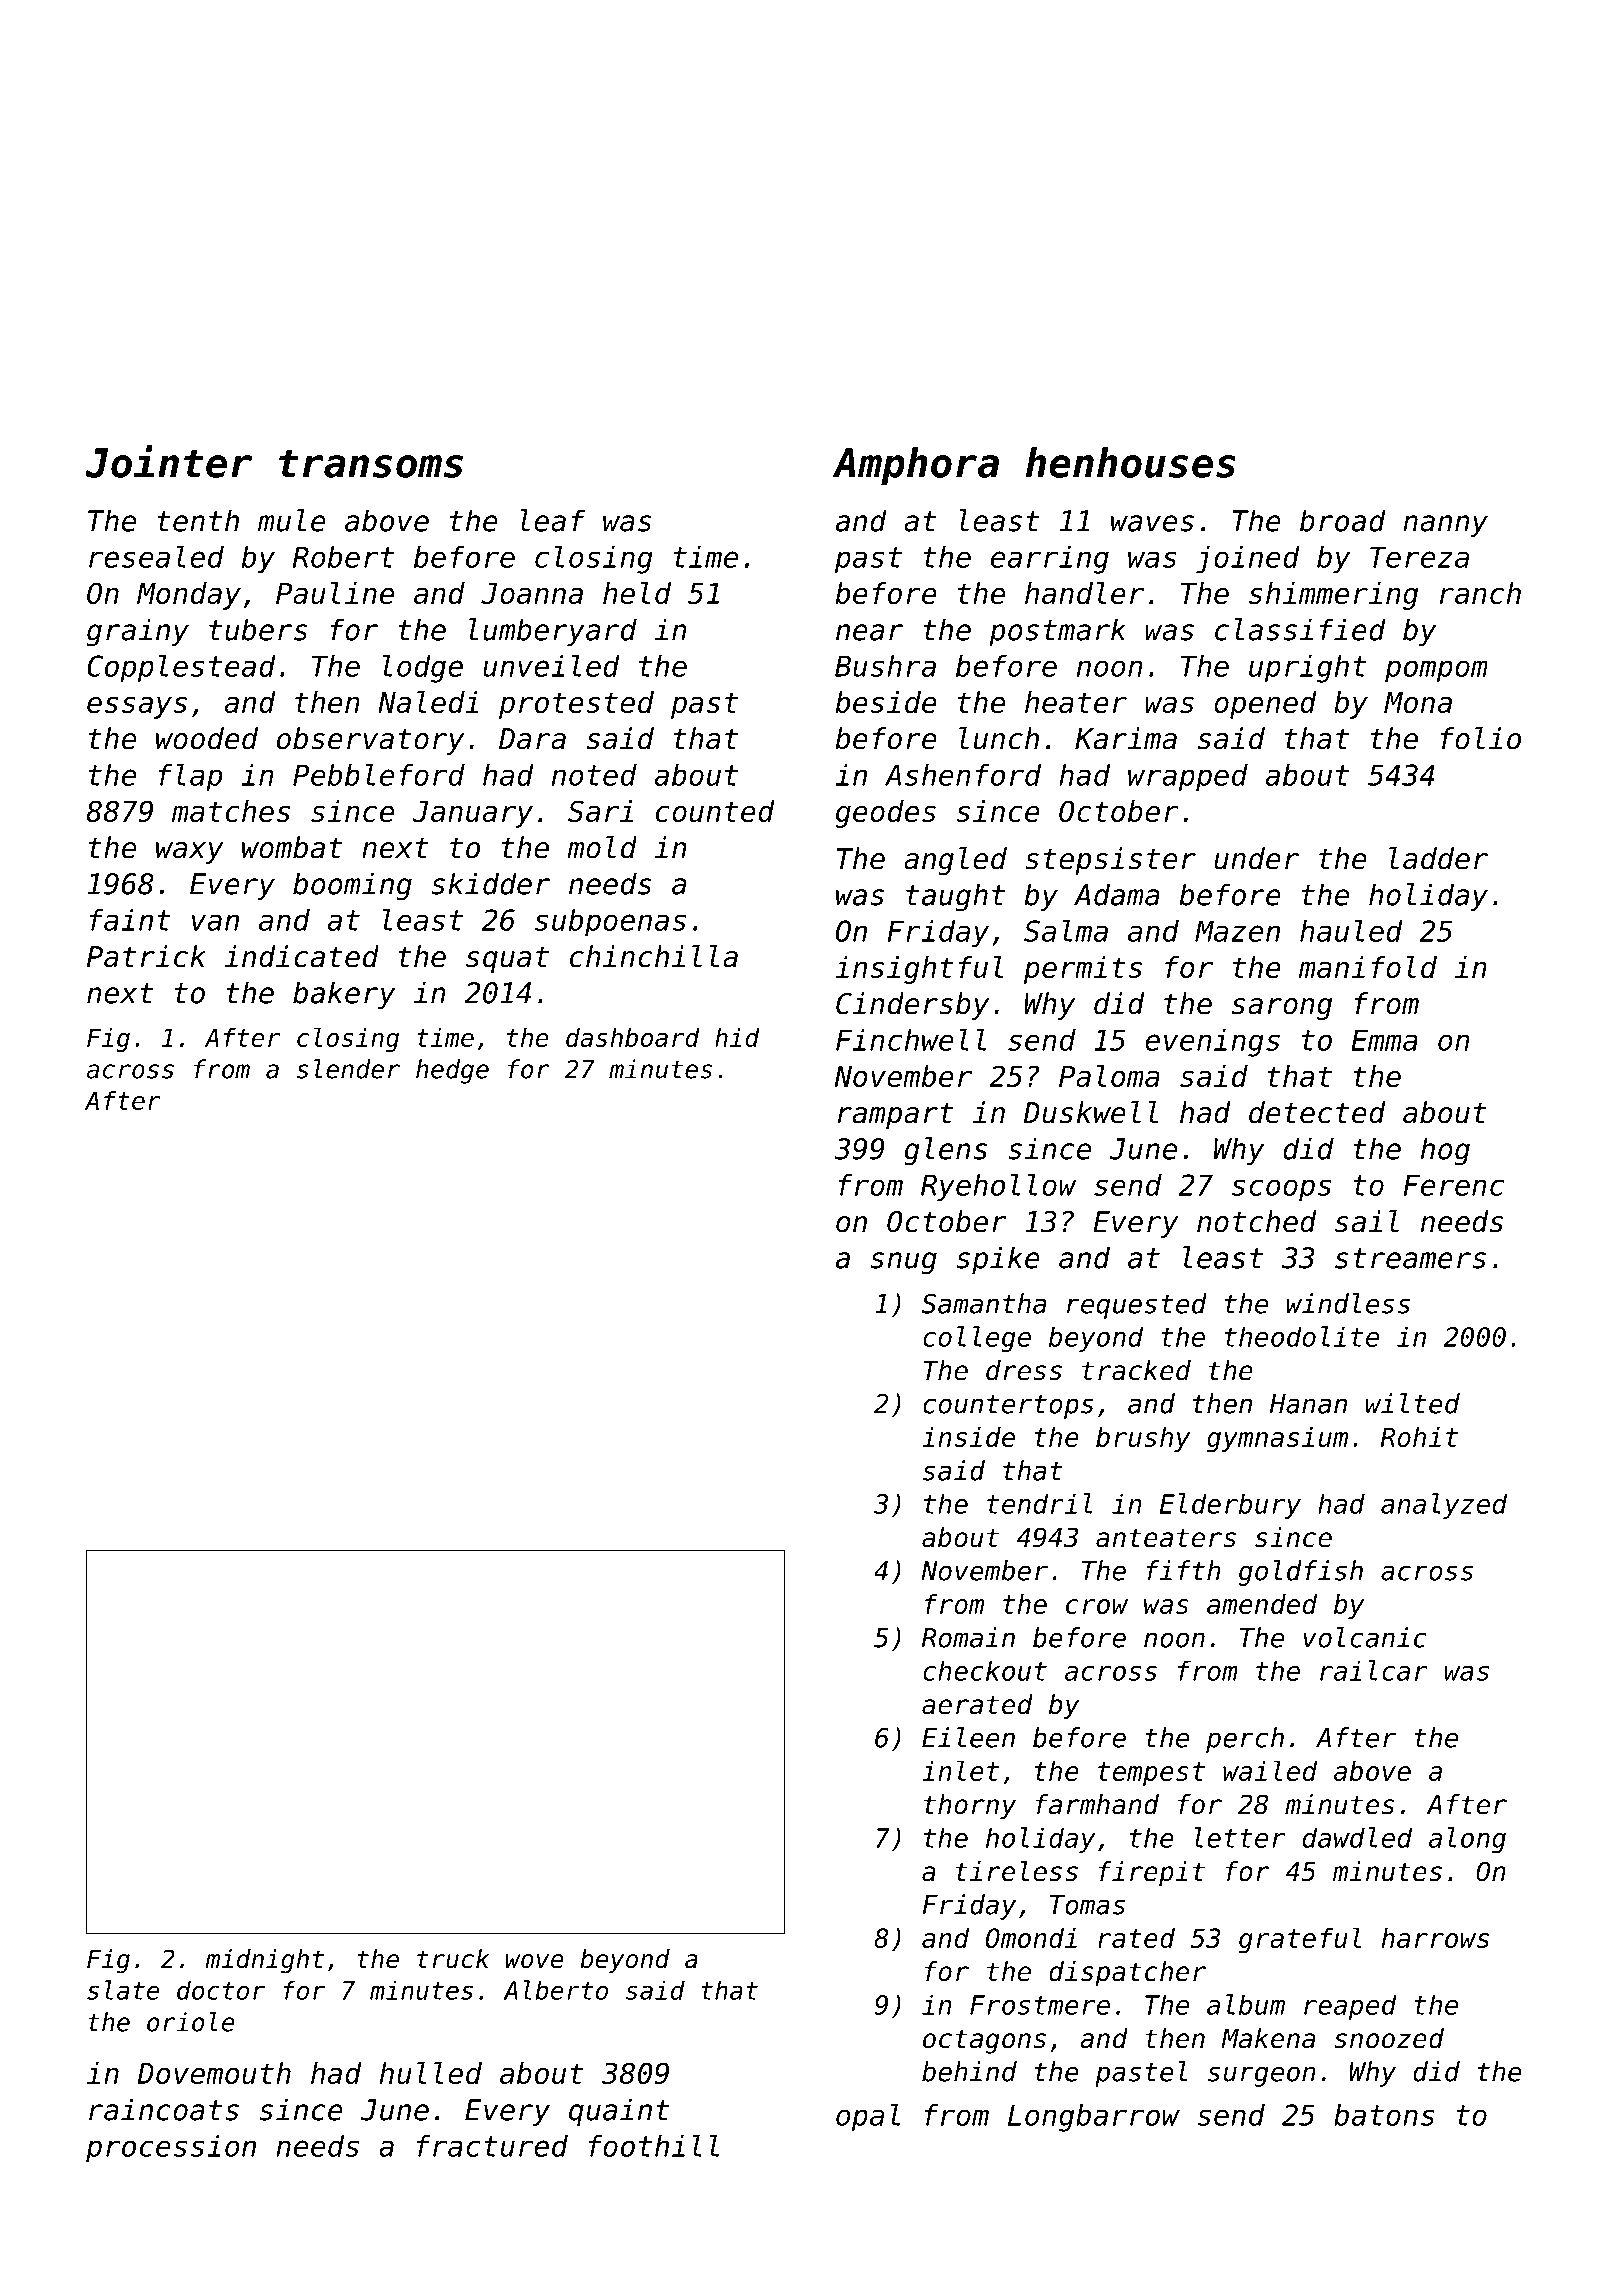 The height and width of the screenshot is (2292, 1620). What do you see at coordinates (1384, 2115) in the screenshot?
I see `batons` at bounding box center [1384, 2115].
